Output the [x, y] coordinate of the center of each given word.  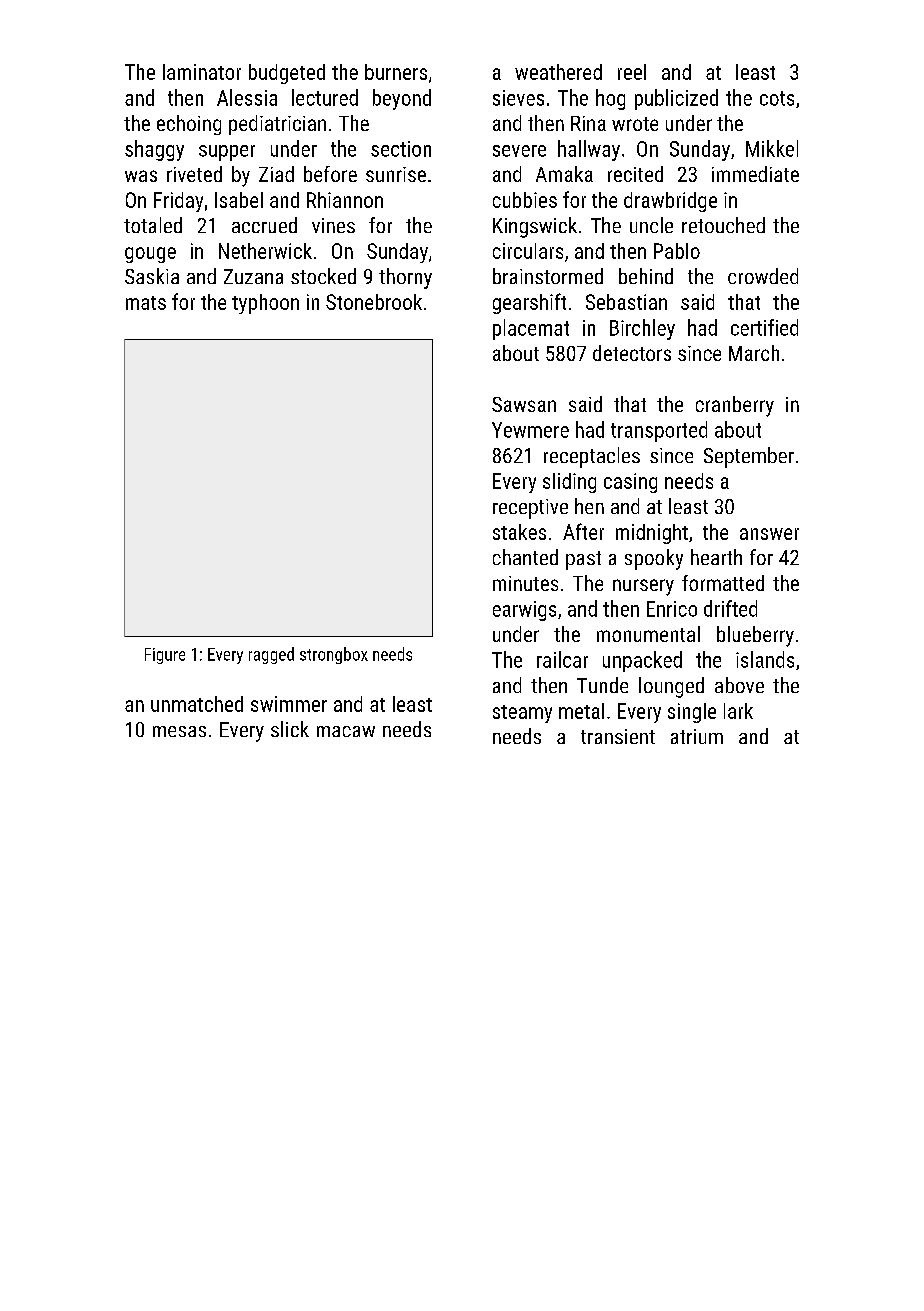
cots [777, 98]
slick [290, 729]
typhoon [265, 304]
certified [764, 327]
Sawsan [524, 404]
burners [396, 72]
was [141, 176]
